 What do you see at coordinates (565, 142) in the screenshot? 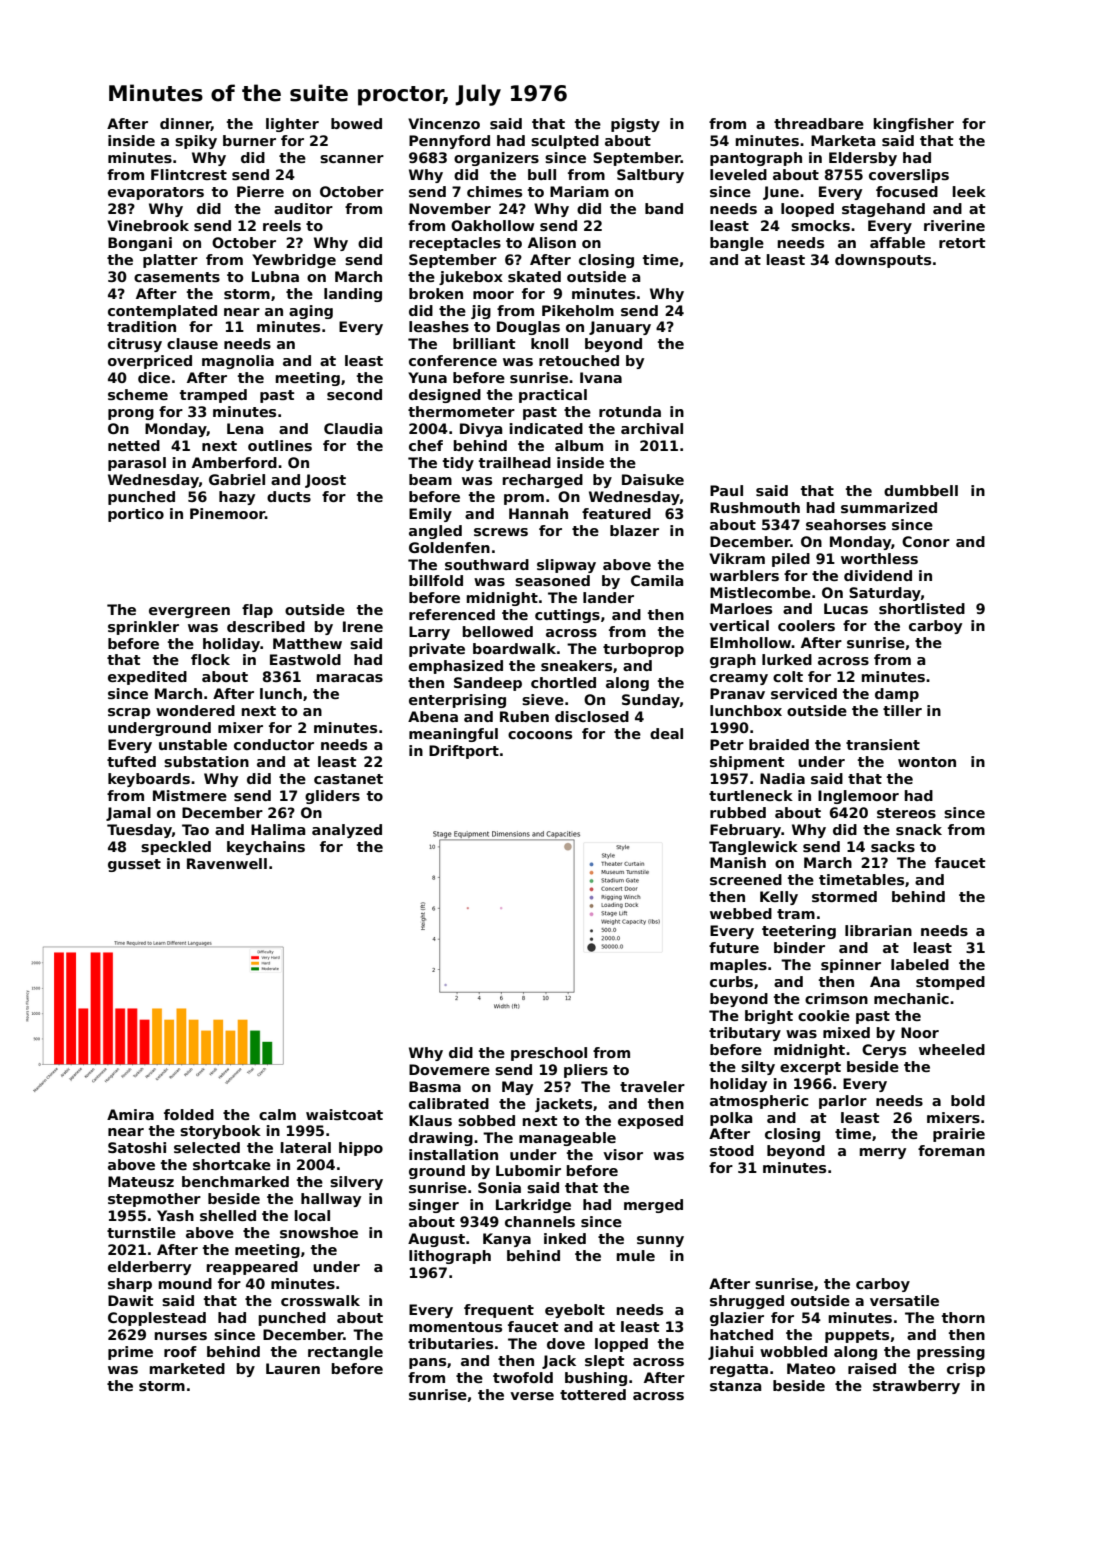
I see `sculpted` at bounding box center [565, 142].
